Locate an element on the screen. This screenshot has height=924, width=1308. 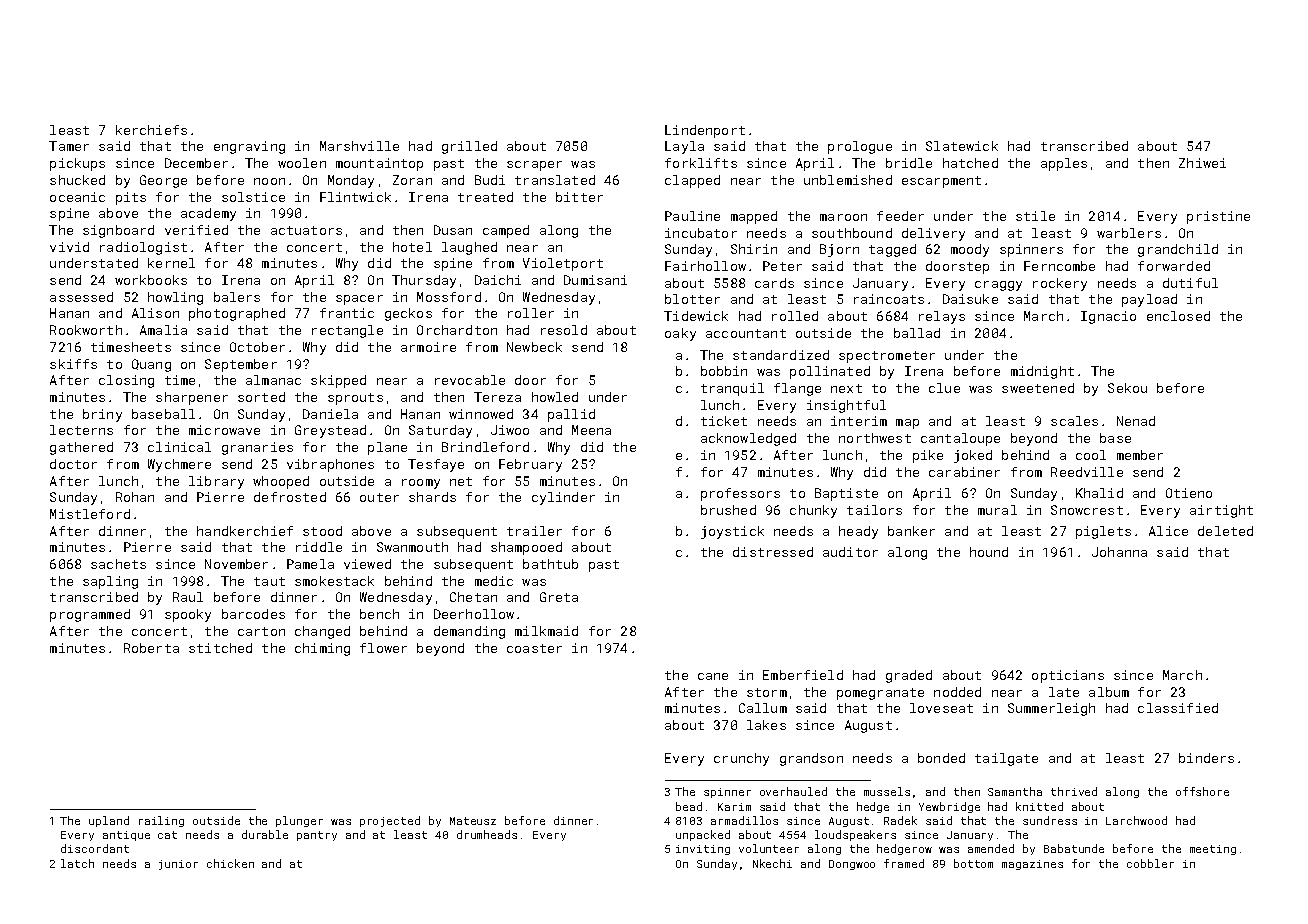
chiming is located at coordinates (322, 649).
